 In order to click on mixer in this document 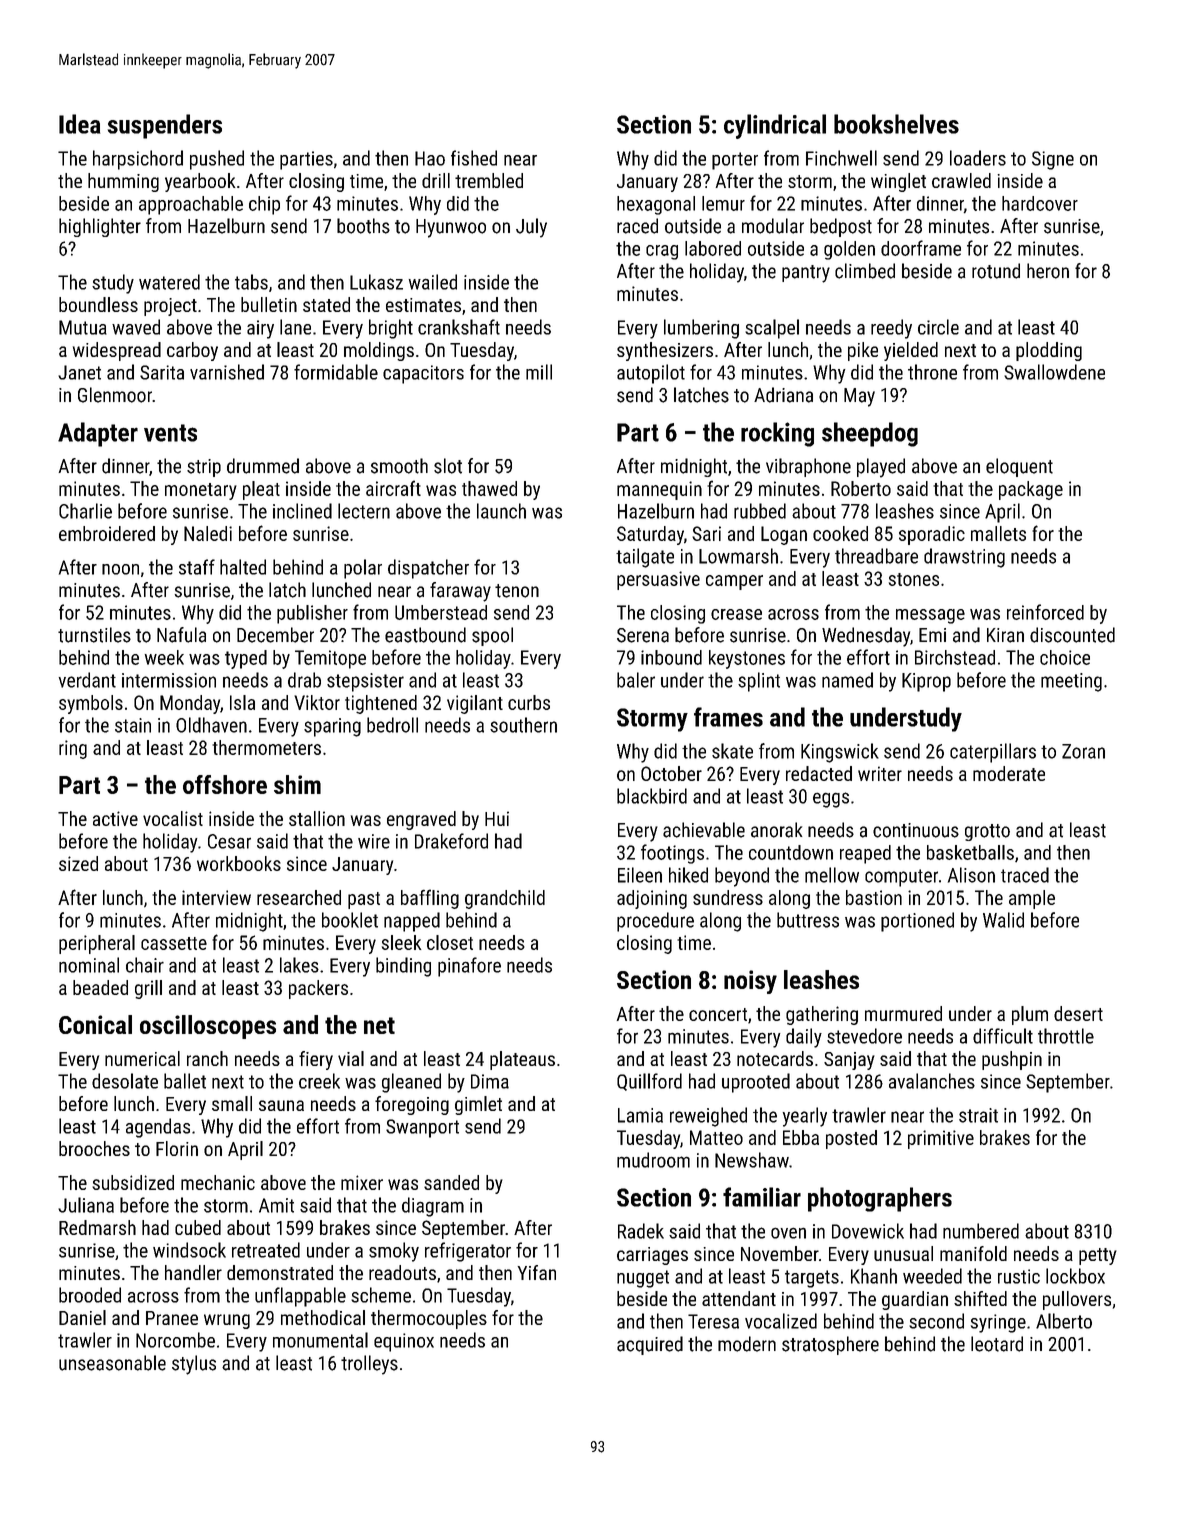, I will do `click(362, 1182)`.
